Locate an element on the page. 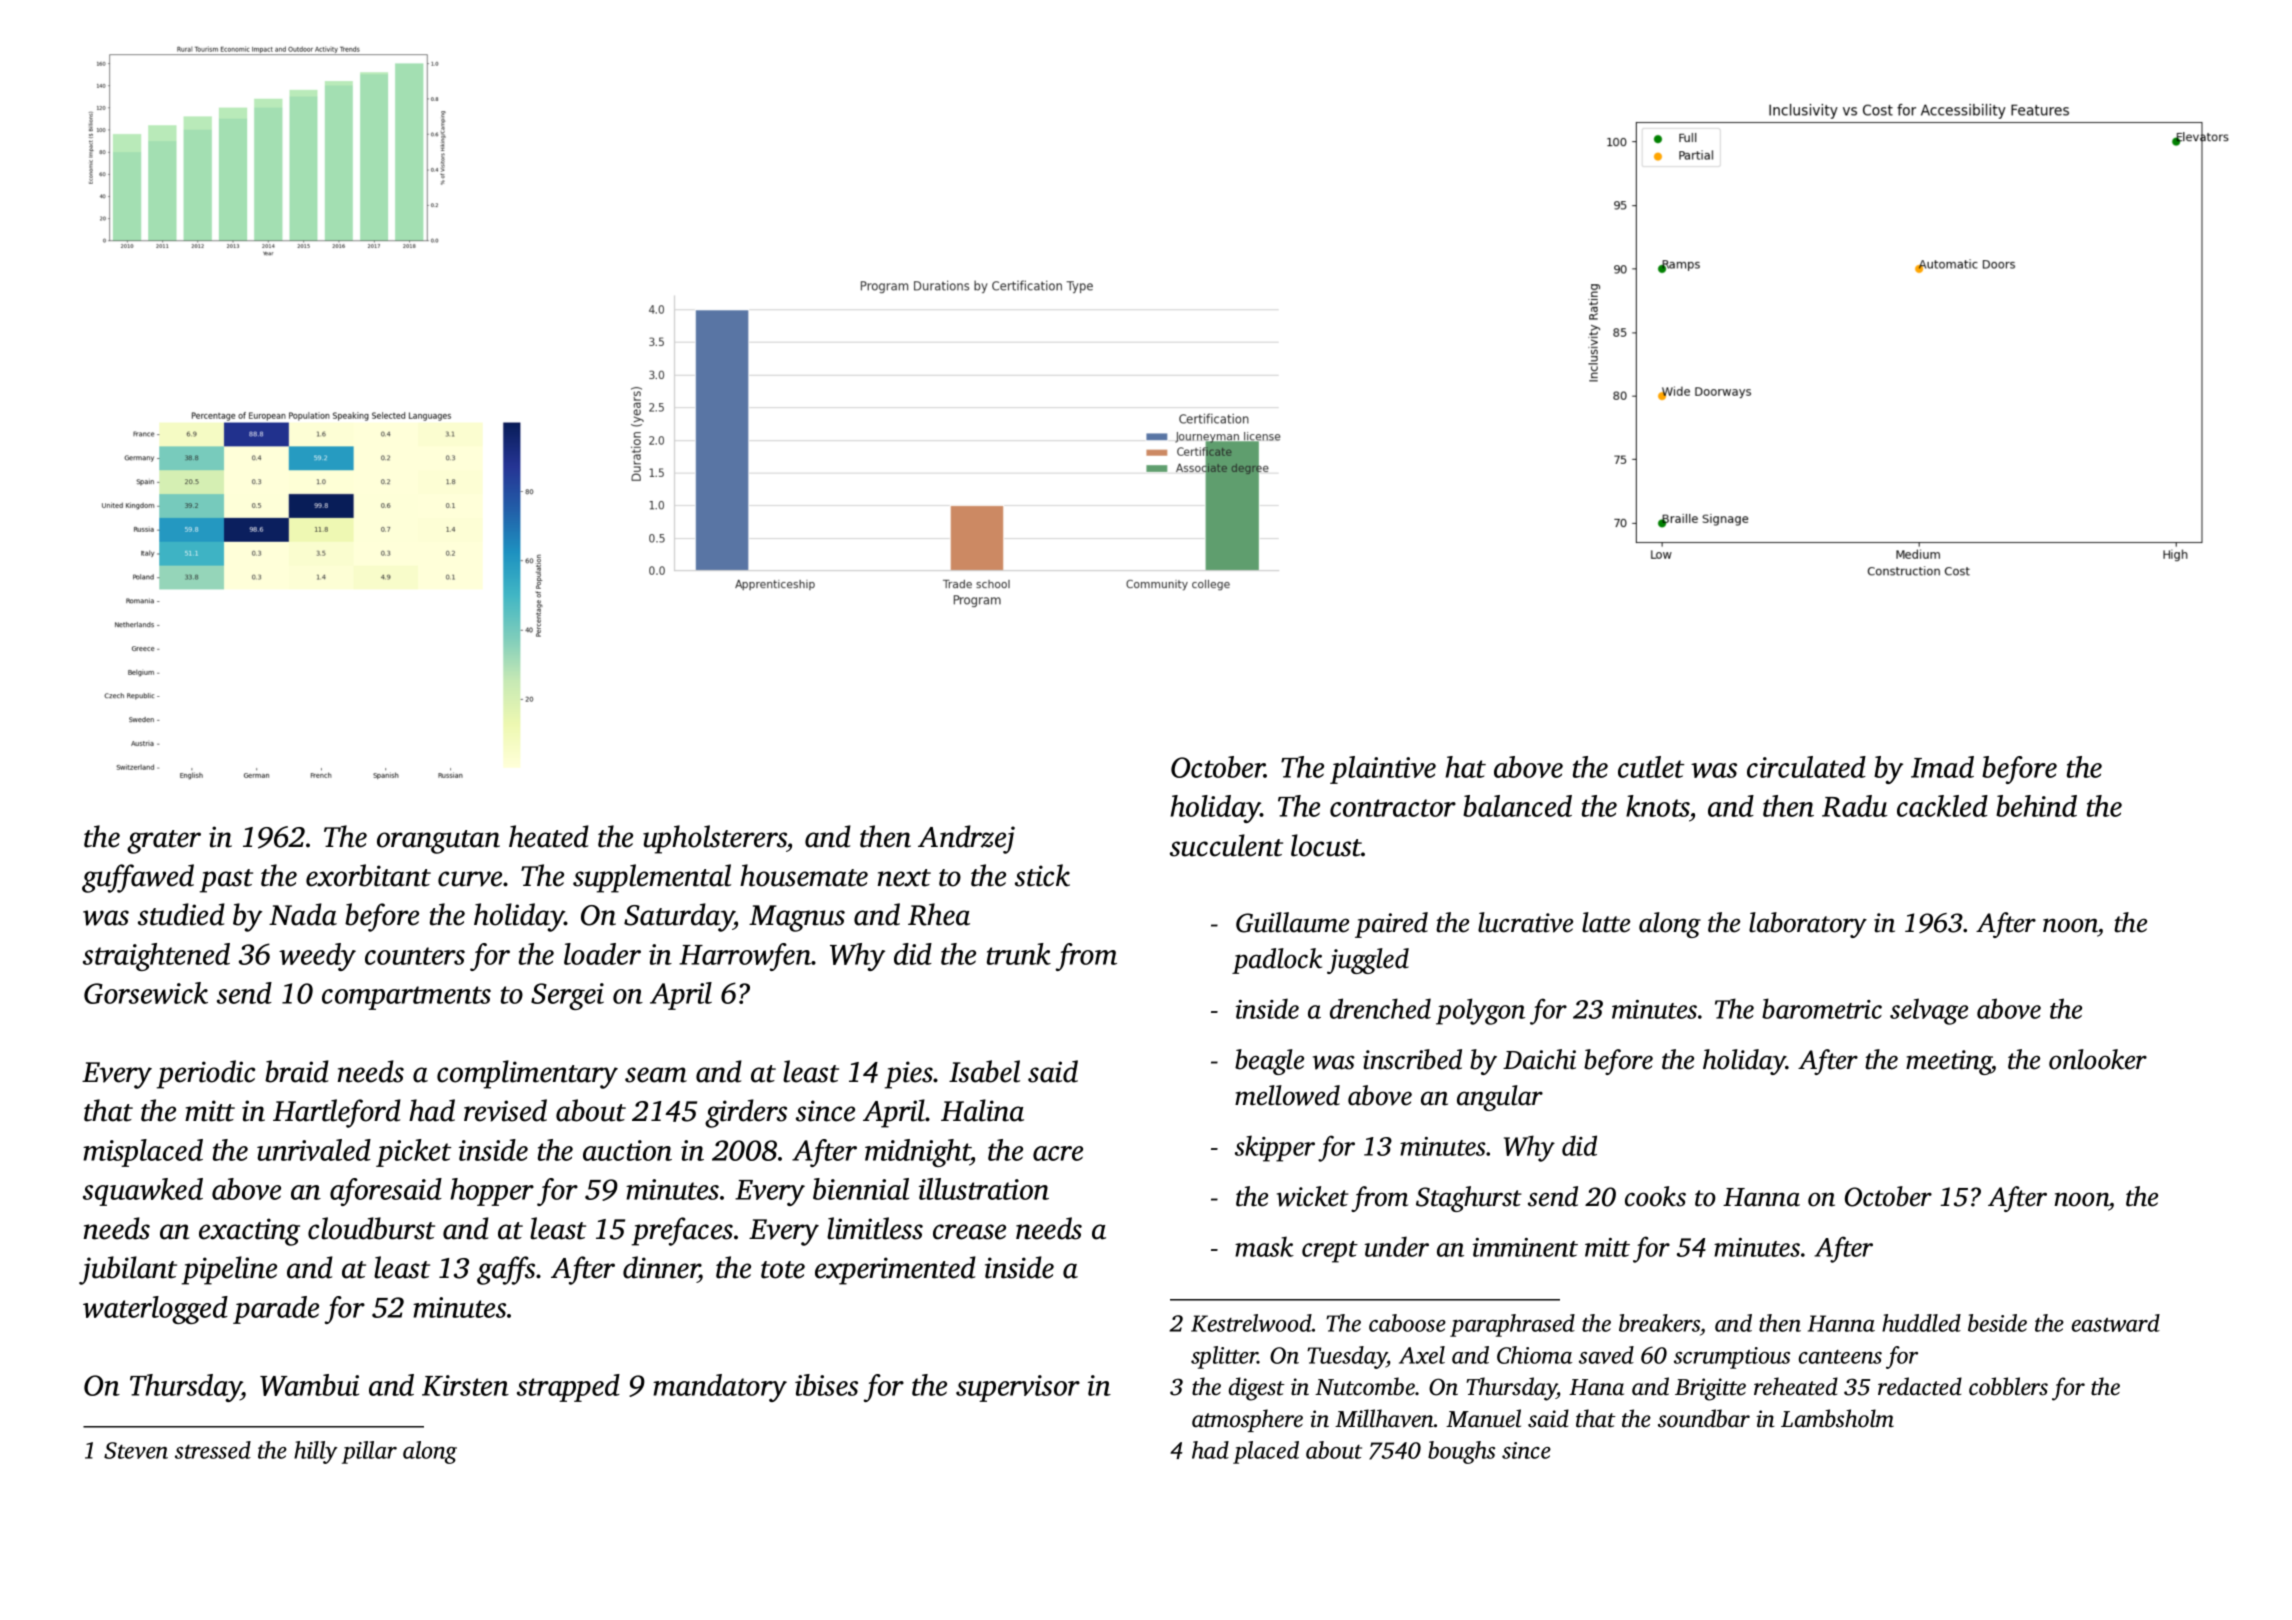 Image resolution: width=2292 pixels, height=1620 pixels. selvage is located at coordinates (1929, 1011).
